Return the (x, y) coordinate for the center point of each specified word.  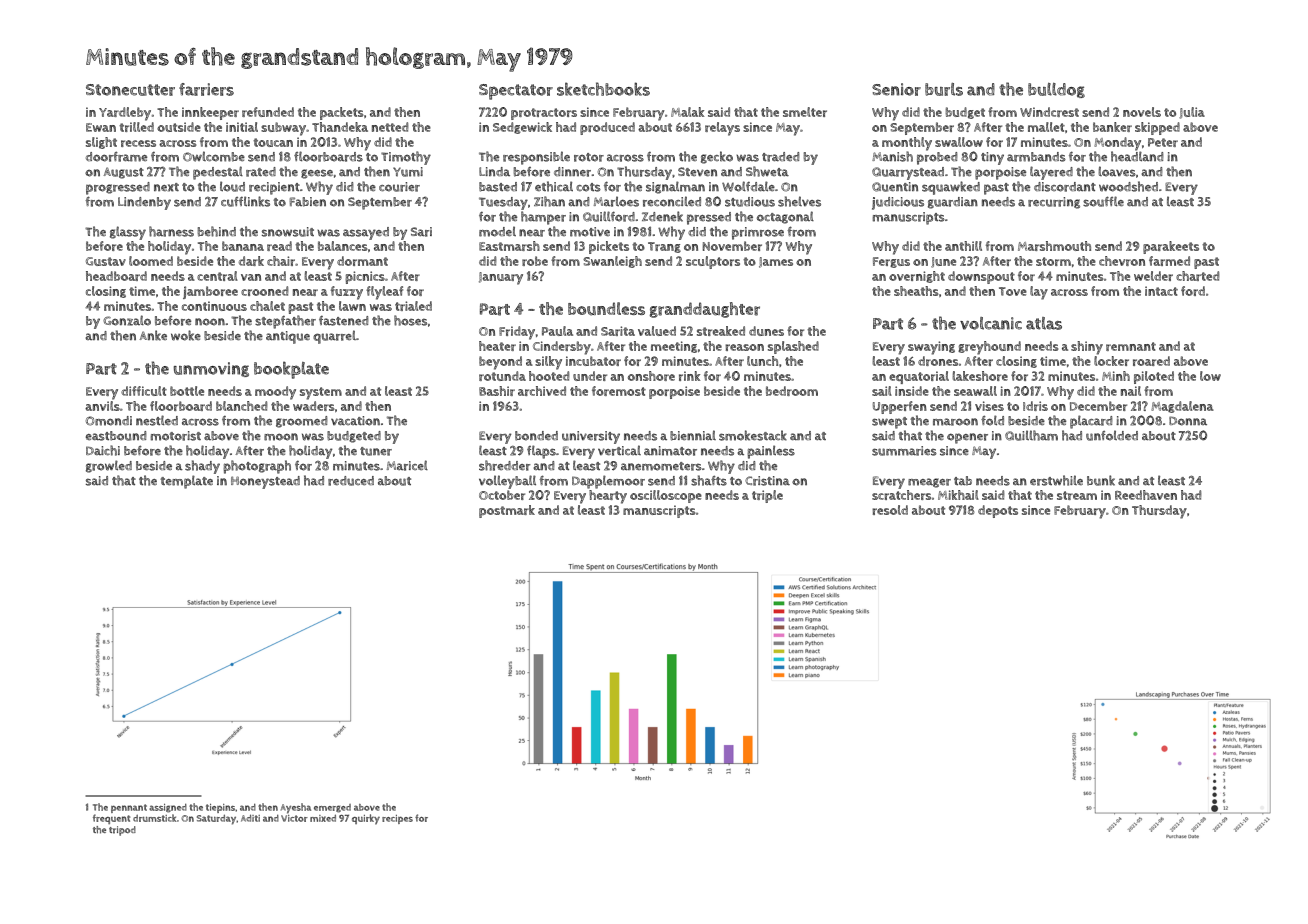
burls (944, 89)
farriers (206, 89)
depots (998, 511)
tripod (122, 831)
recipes (397, 819)
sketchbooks (603, 89)
